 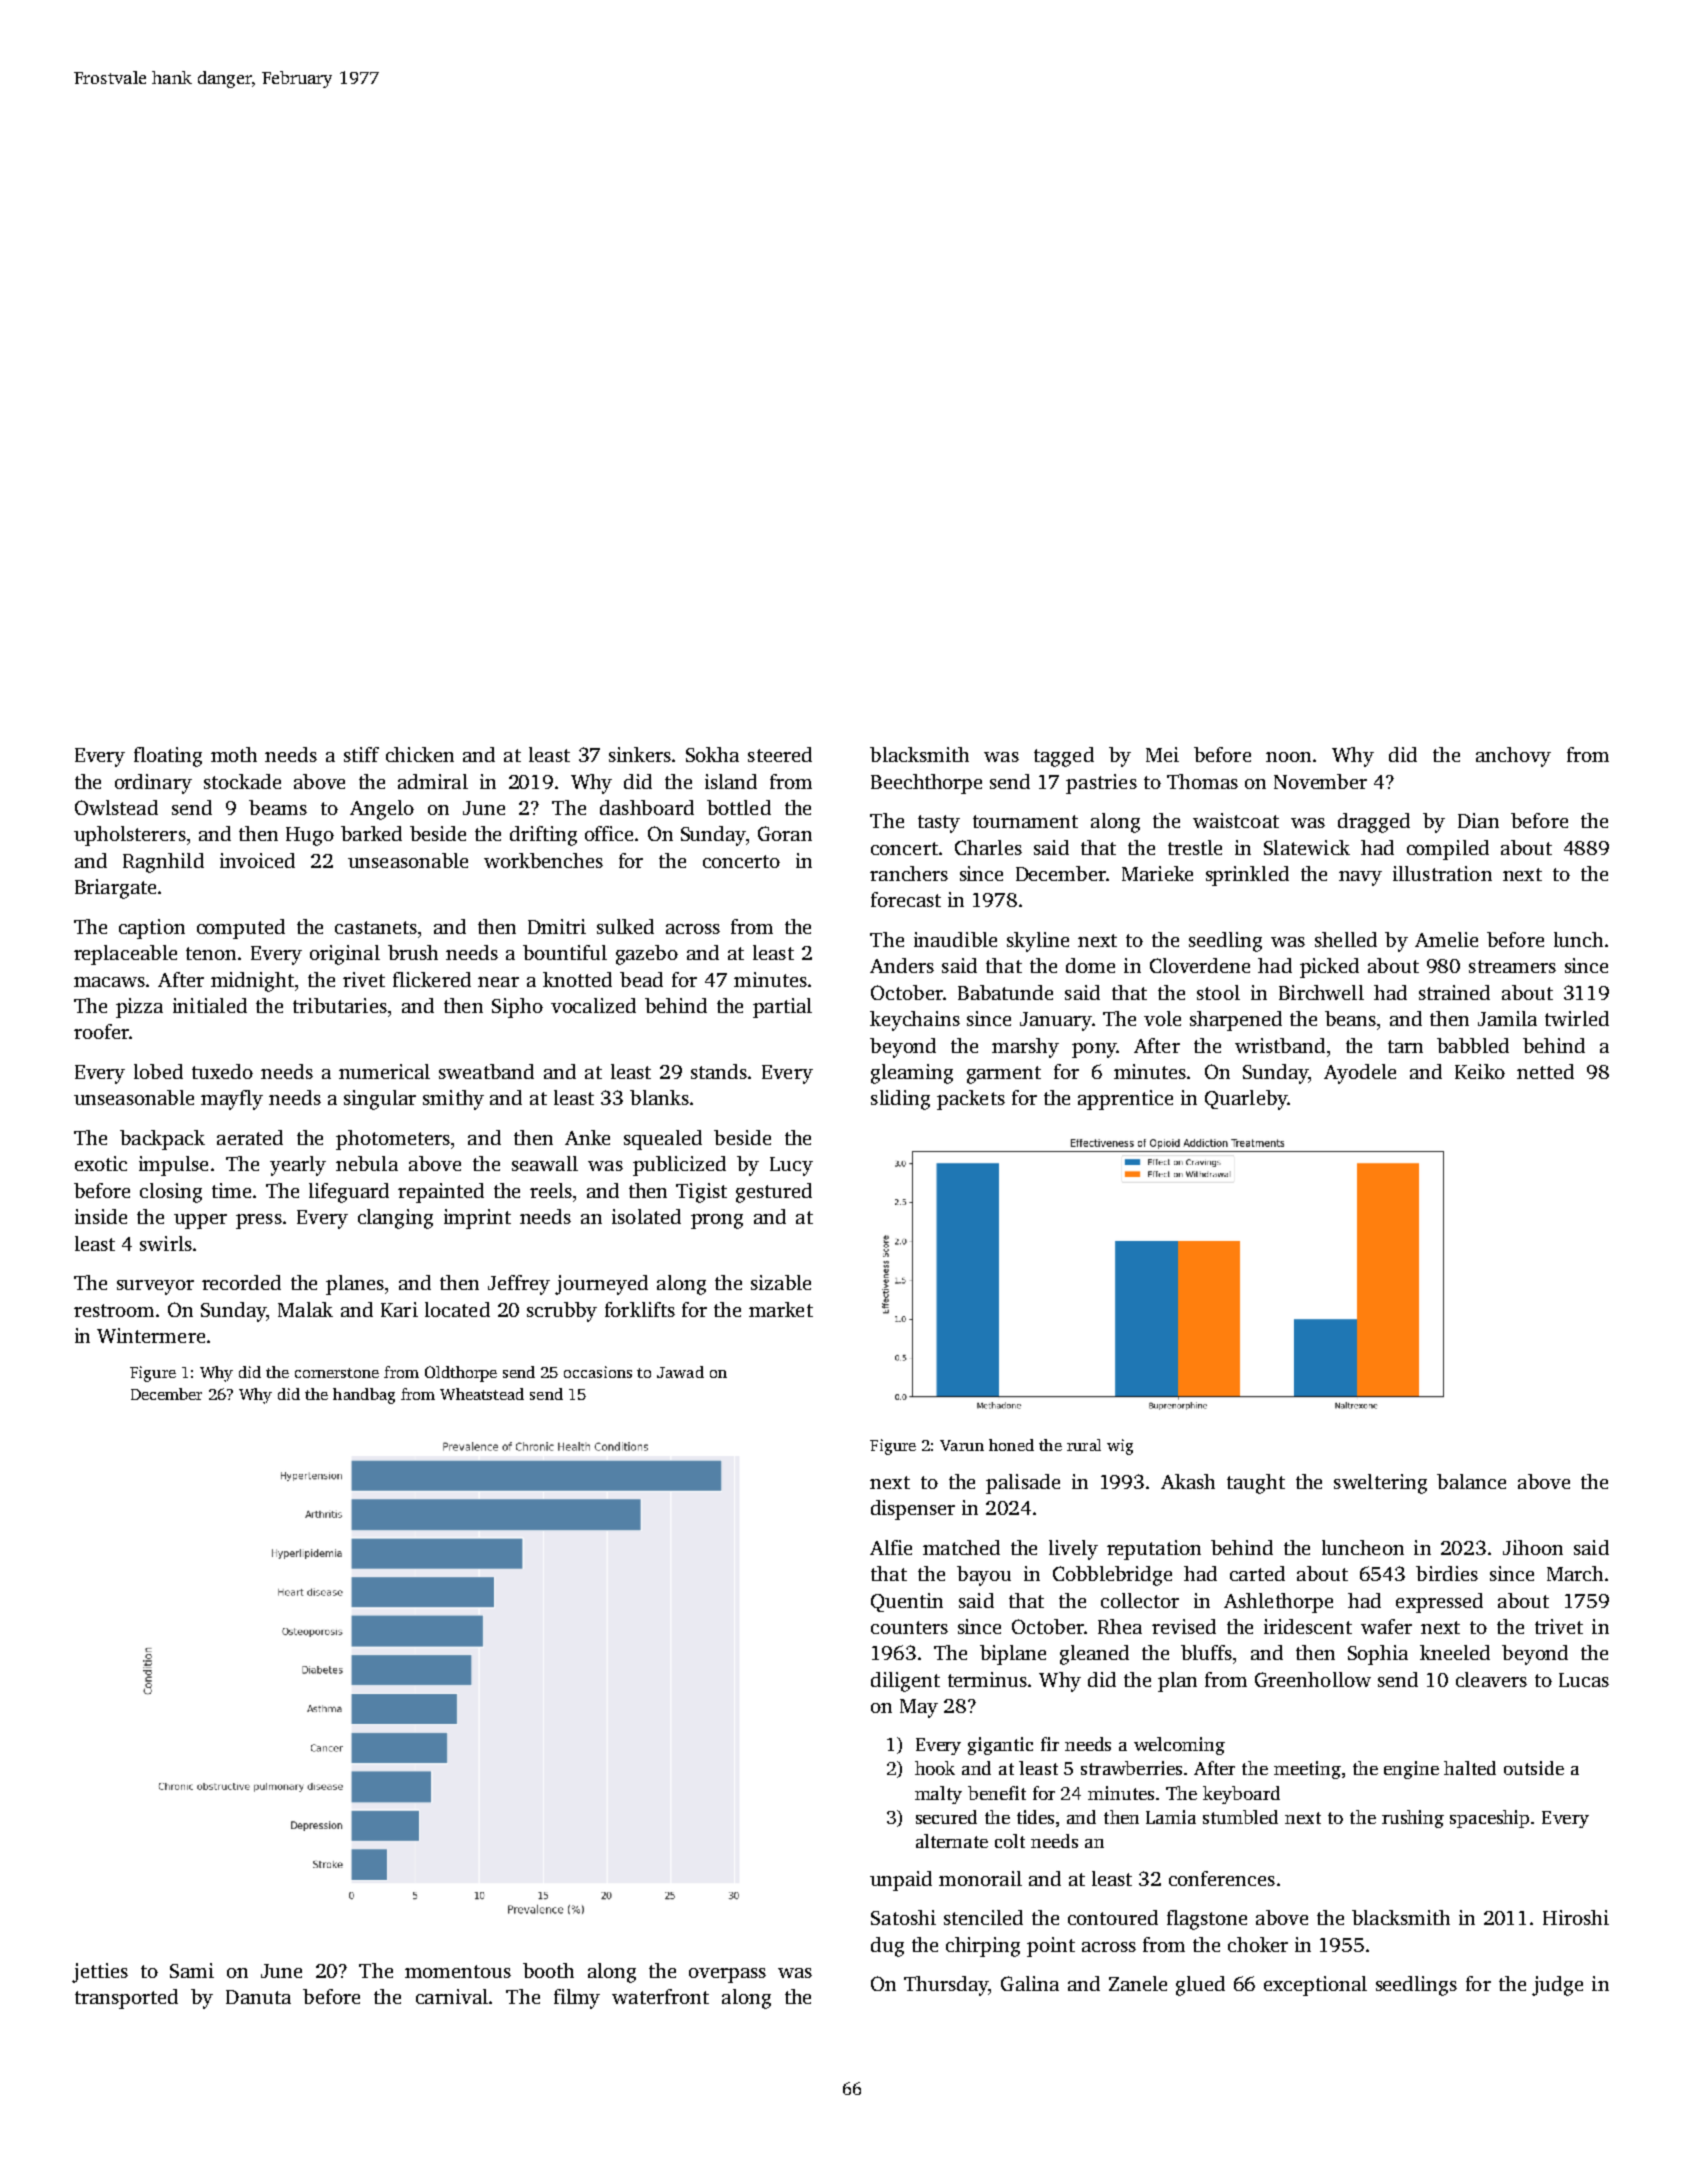 What do you see at coordinates (1411, 1770) in the image?
I see `engine` at bounding box center [1411, 1770].
